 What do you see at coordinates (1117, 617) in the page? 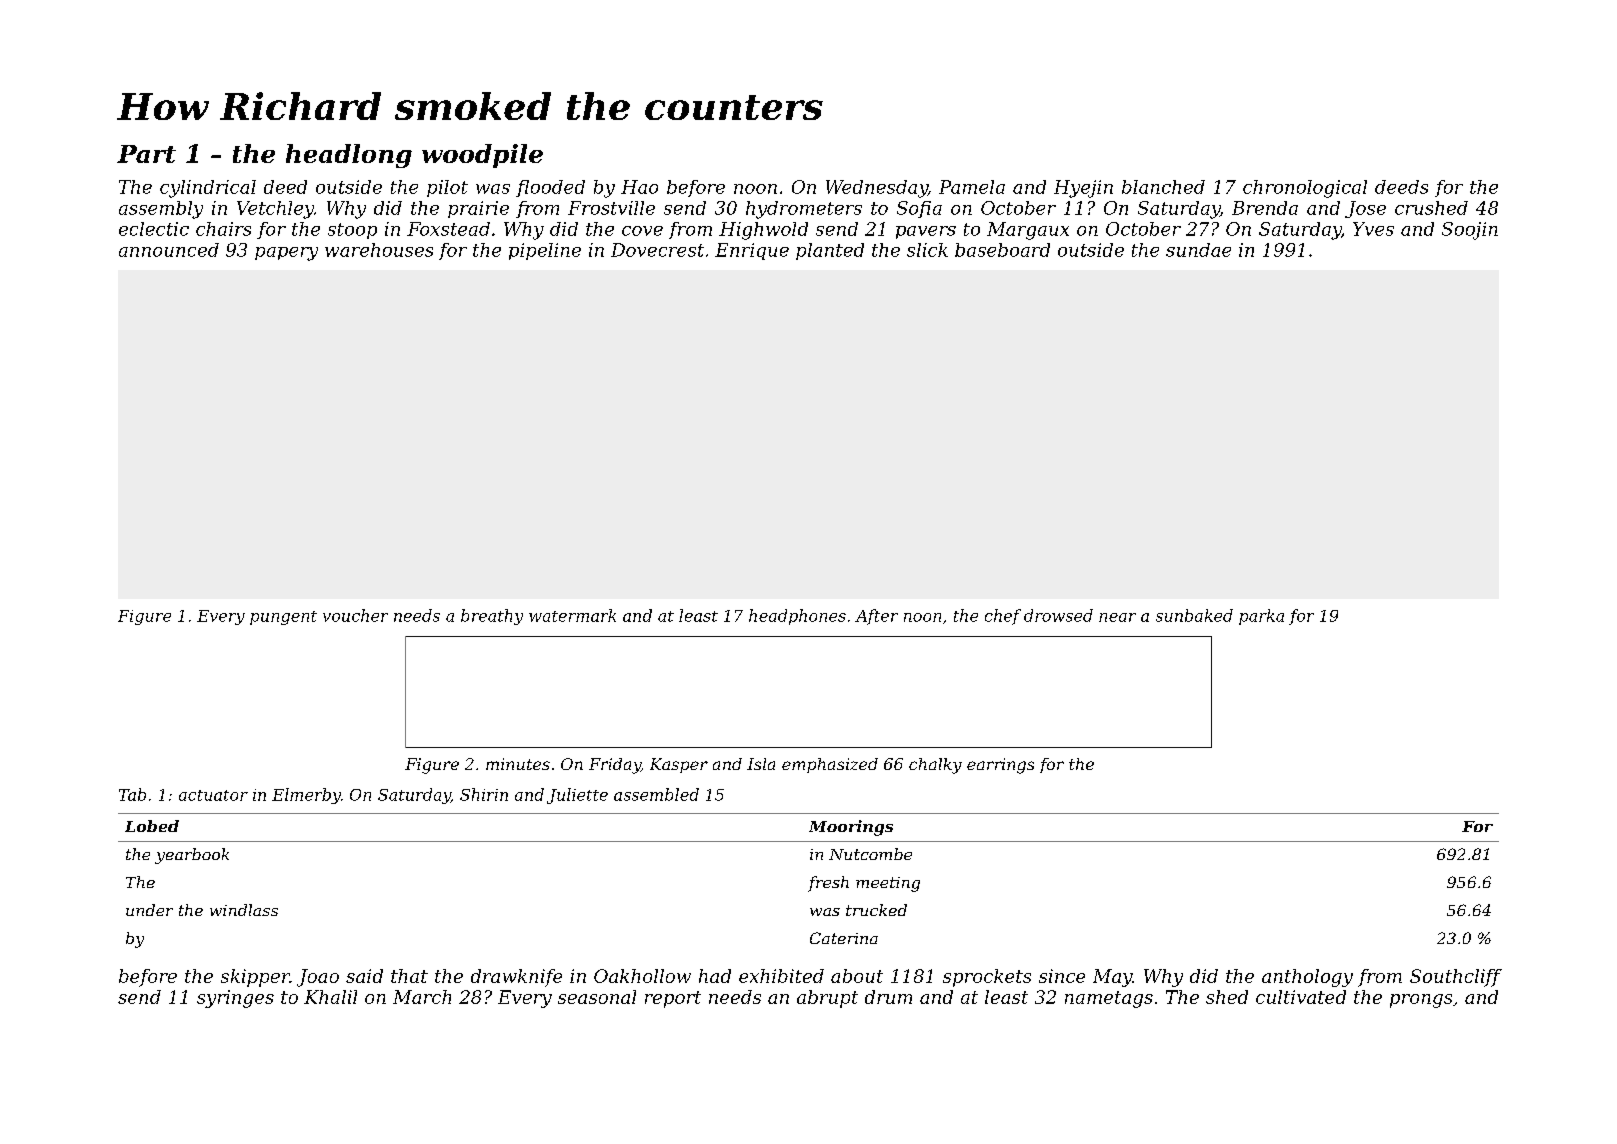
I see `near` at bounding box center [1117, 617].
